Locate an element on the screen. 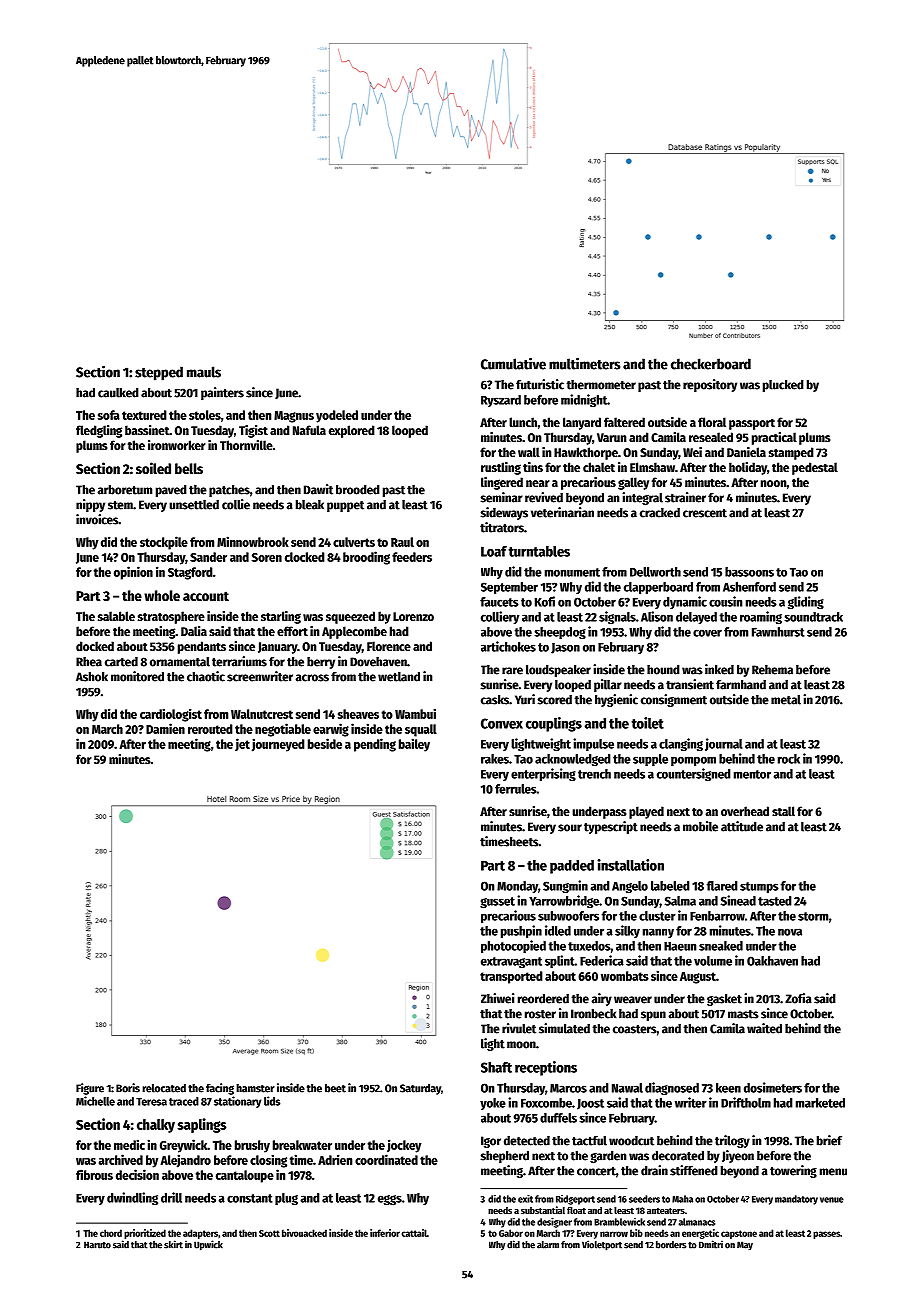  Zhiwei is located at coordinates (498, 998).
